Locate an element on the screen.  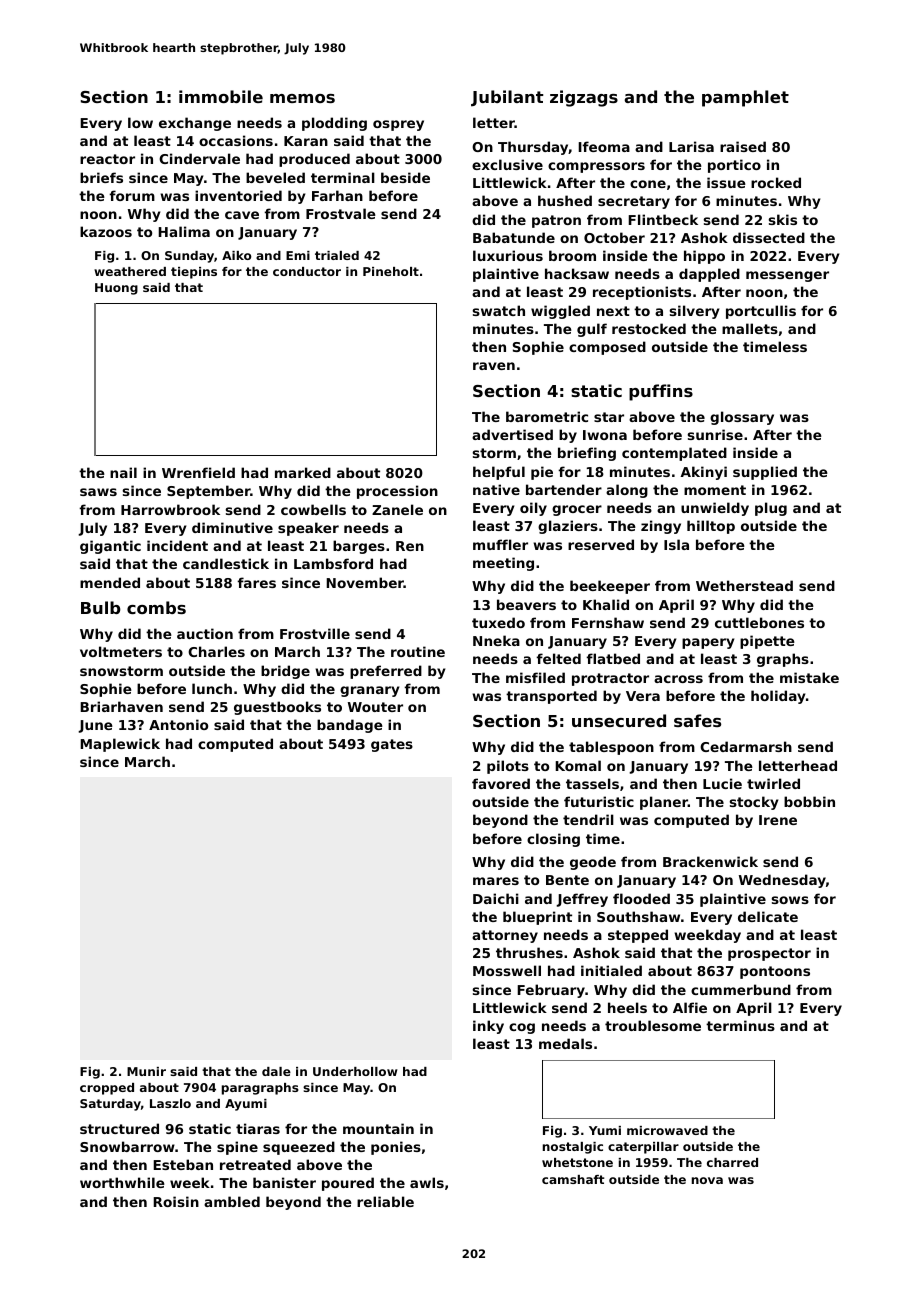
bobbin is located at coordinates (809, 801).
